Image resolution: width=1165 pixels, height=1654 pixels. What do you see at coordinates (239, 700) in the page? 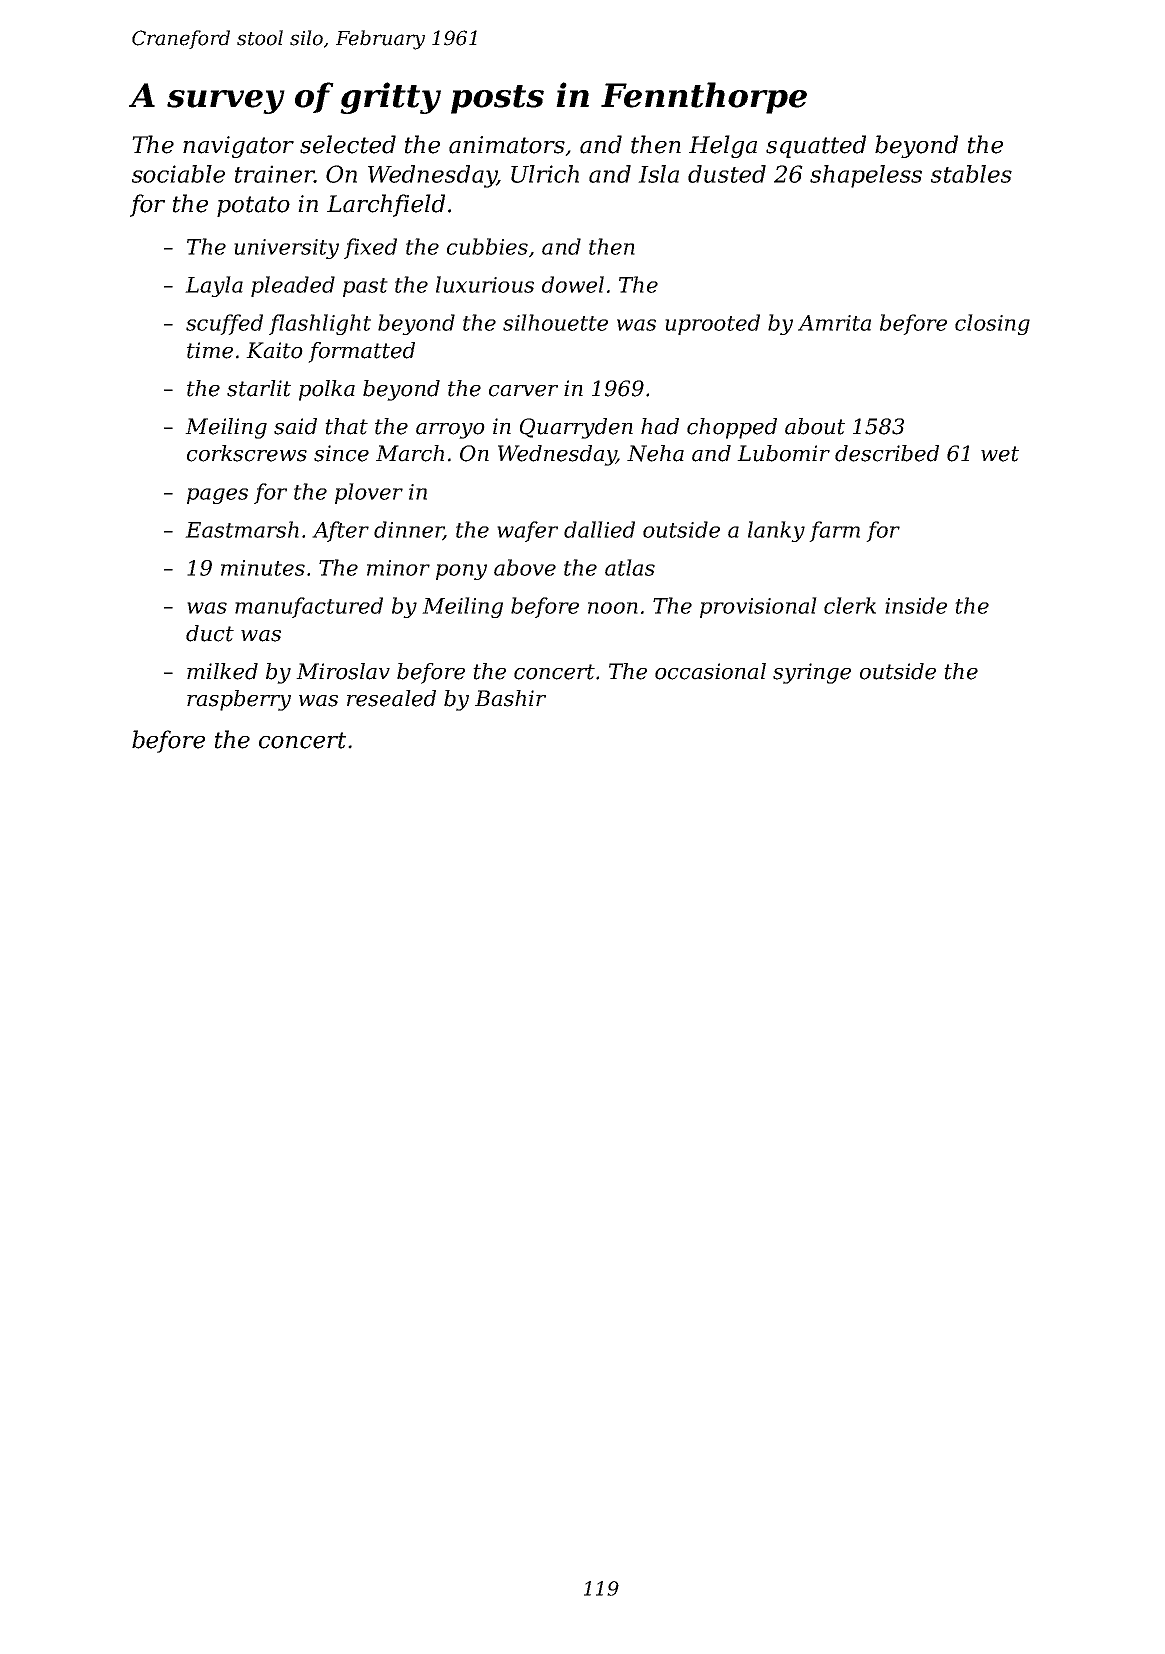
I see `raspberry` at bounding box center [239, 700].
